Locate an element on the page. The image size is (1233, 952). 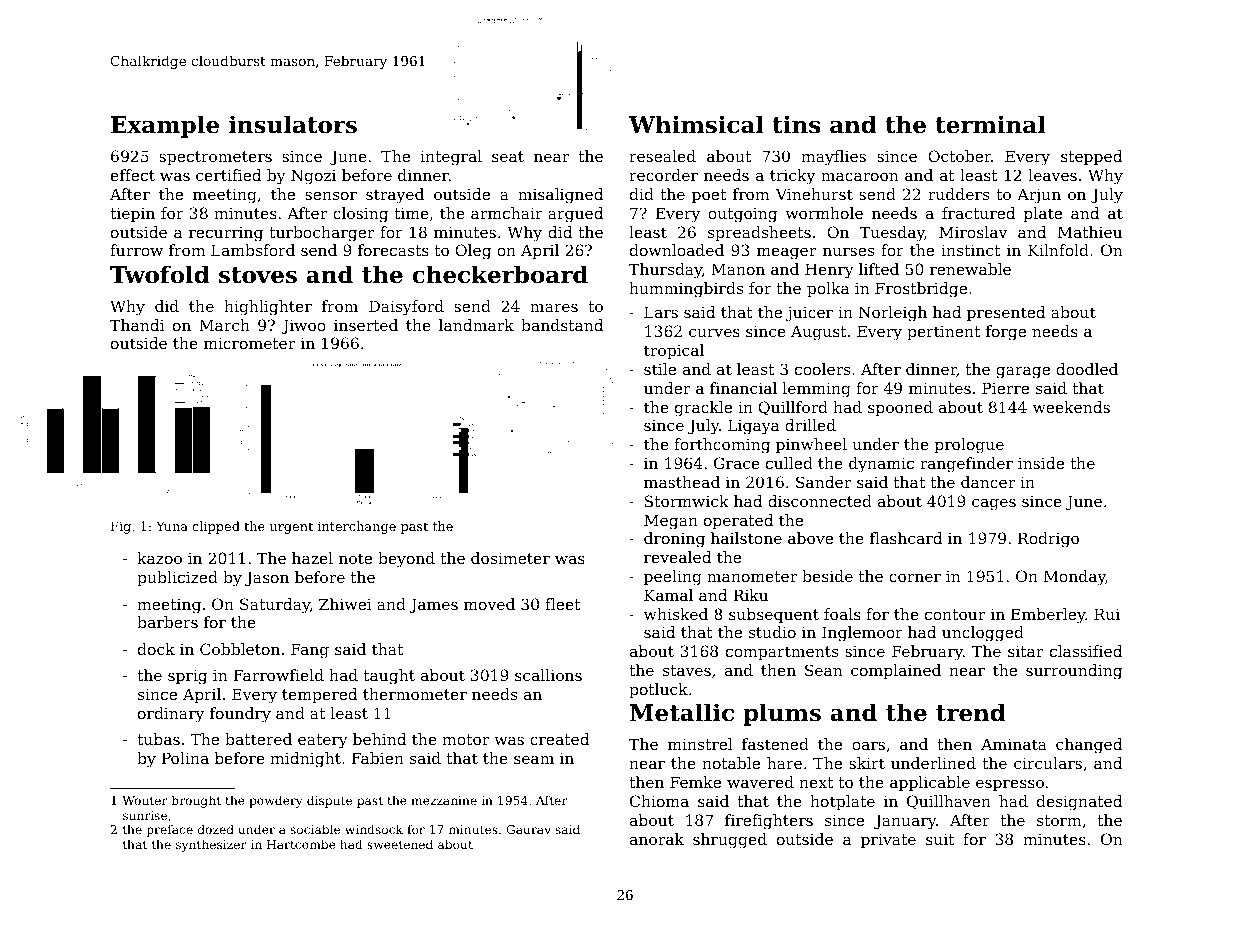
poet is located at coordinates (709, 196).
